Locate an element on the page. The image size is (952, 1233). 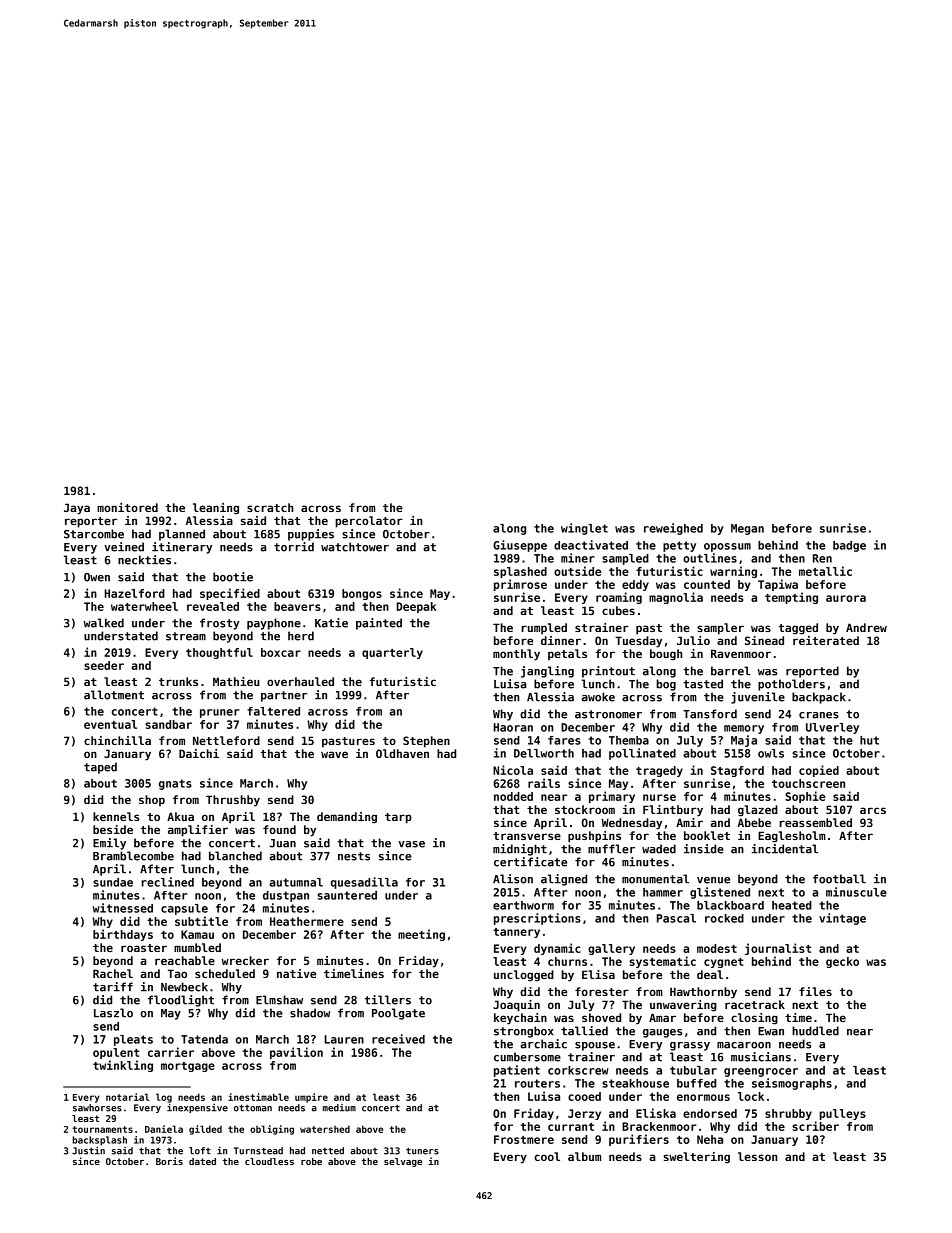
badge is located at coordinates (849, 546).
